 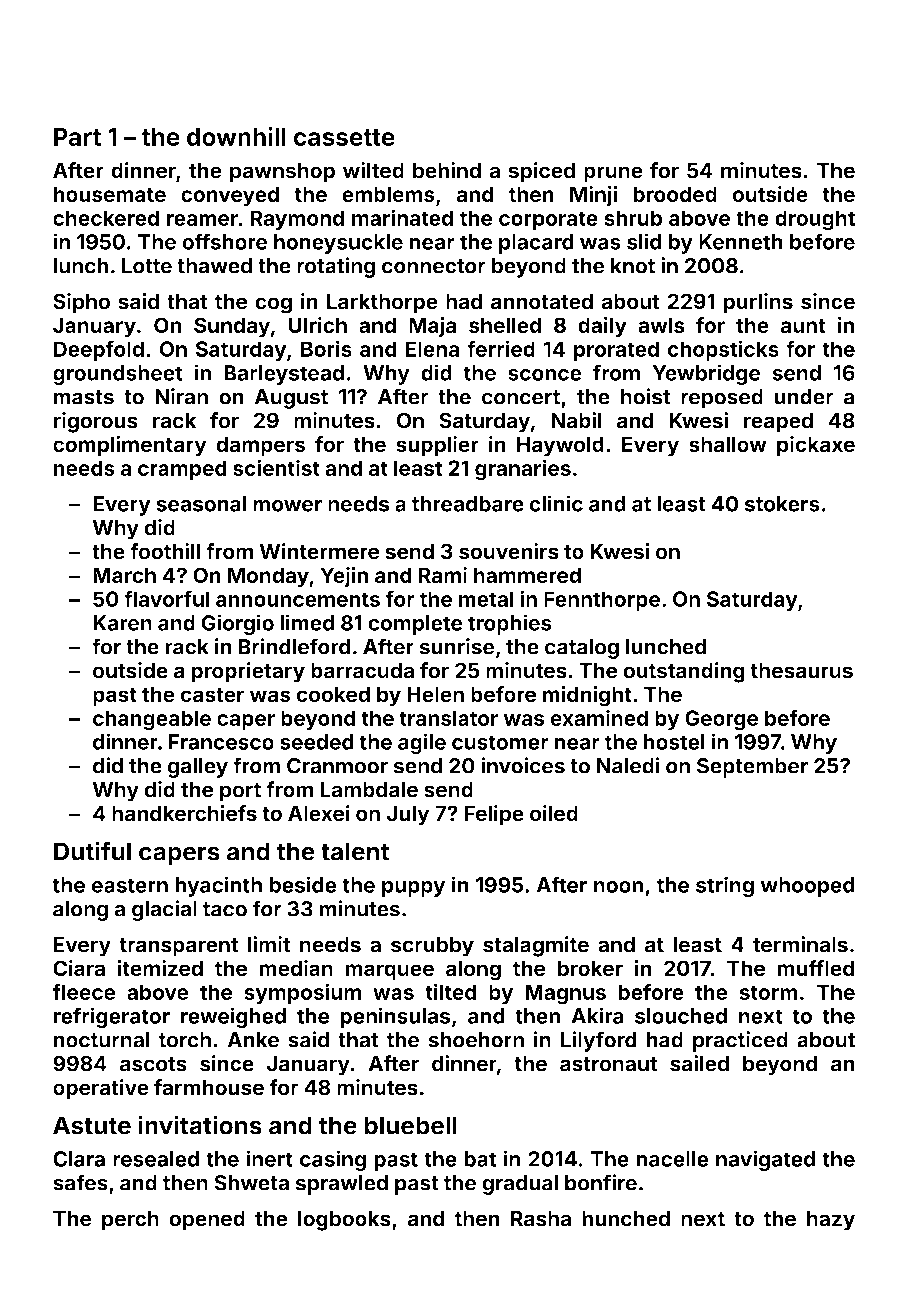 What do you see at coordinates (782, 504) in the screenshot?
I see `stokers` at bounding box center [782, 504].
